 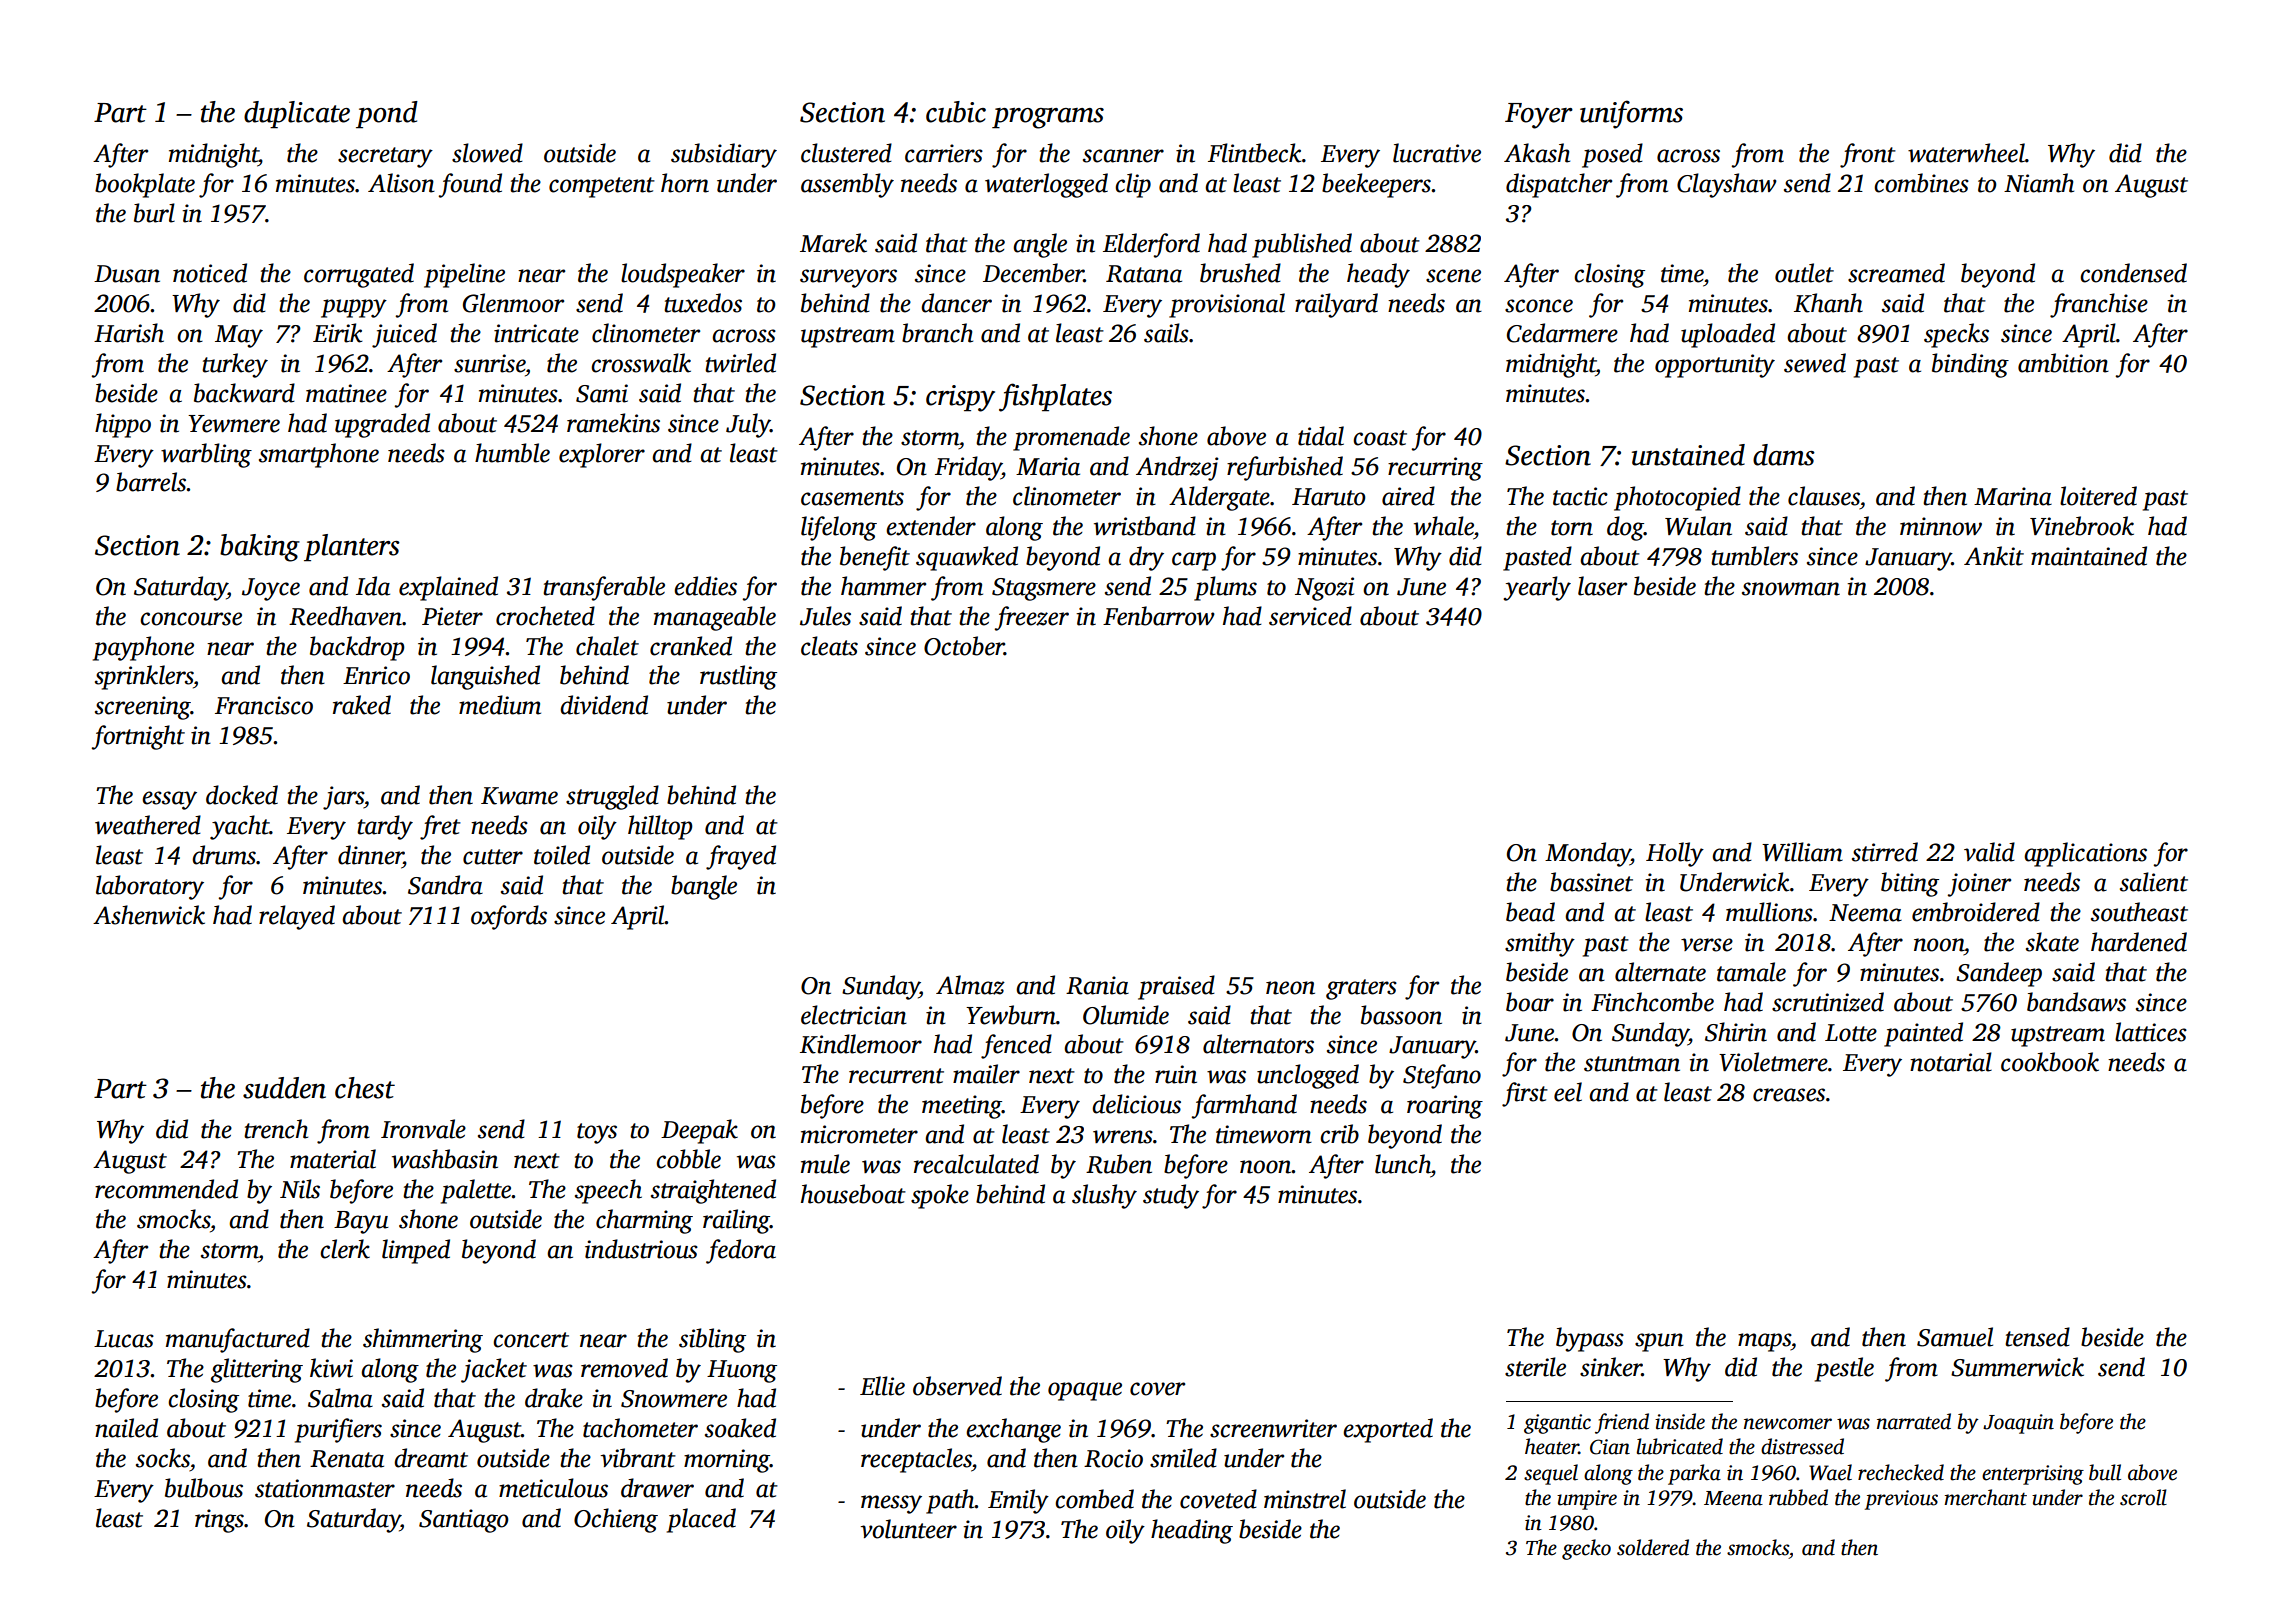 I want to click on programs, so click(x=1048, y=118).
